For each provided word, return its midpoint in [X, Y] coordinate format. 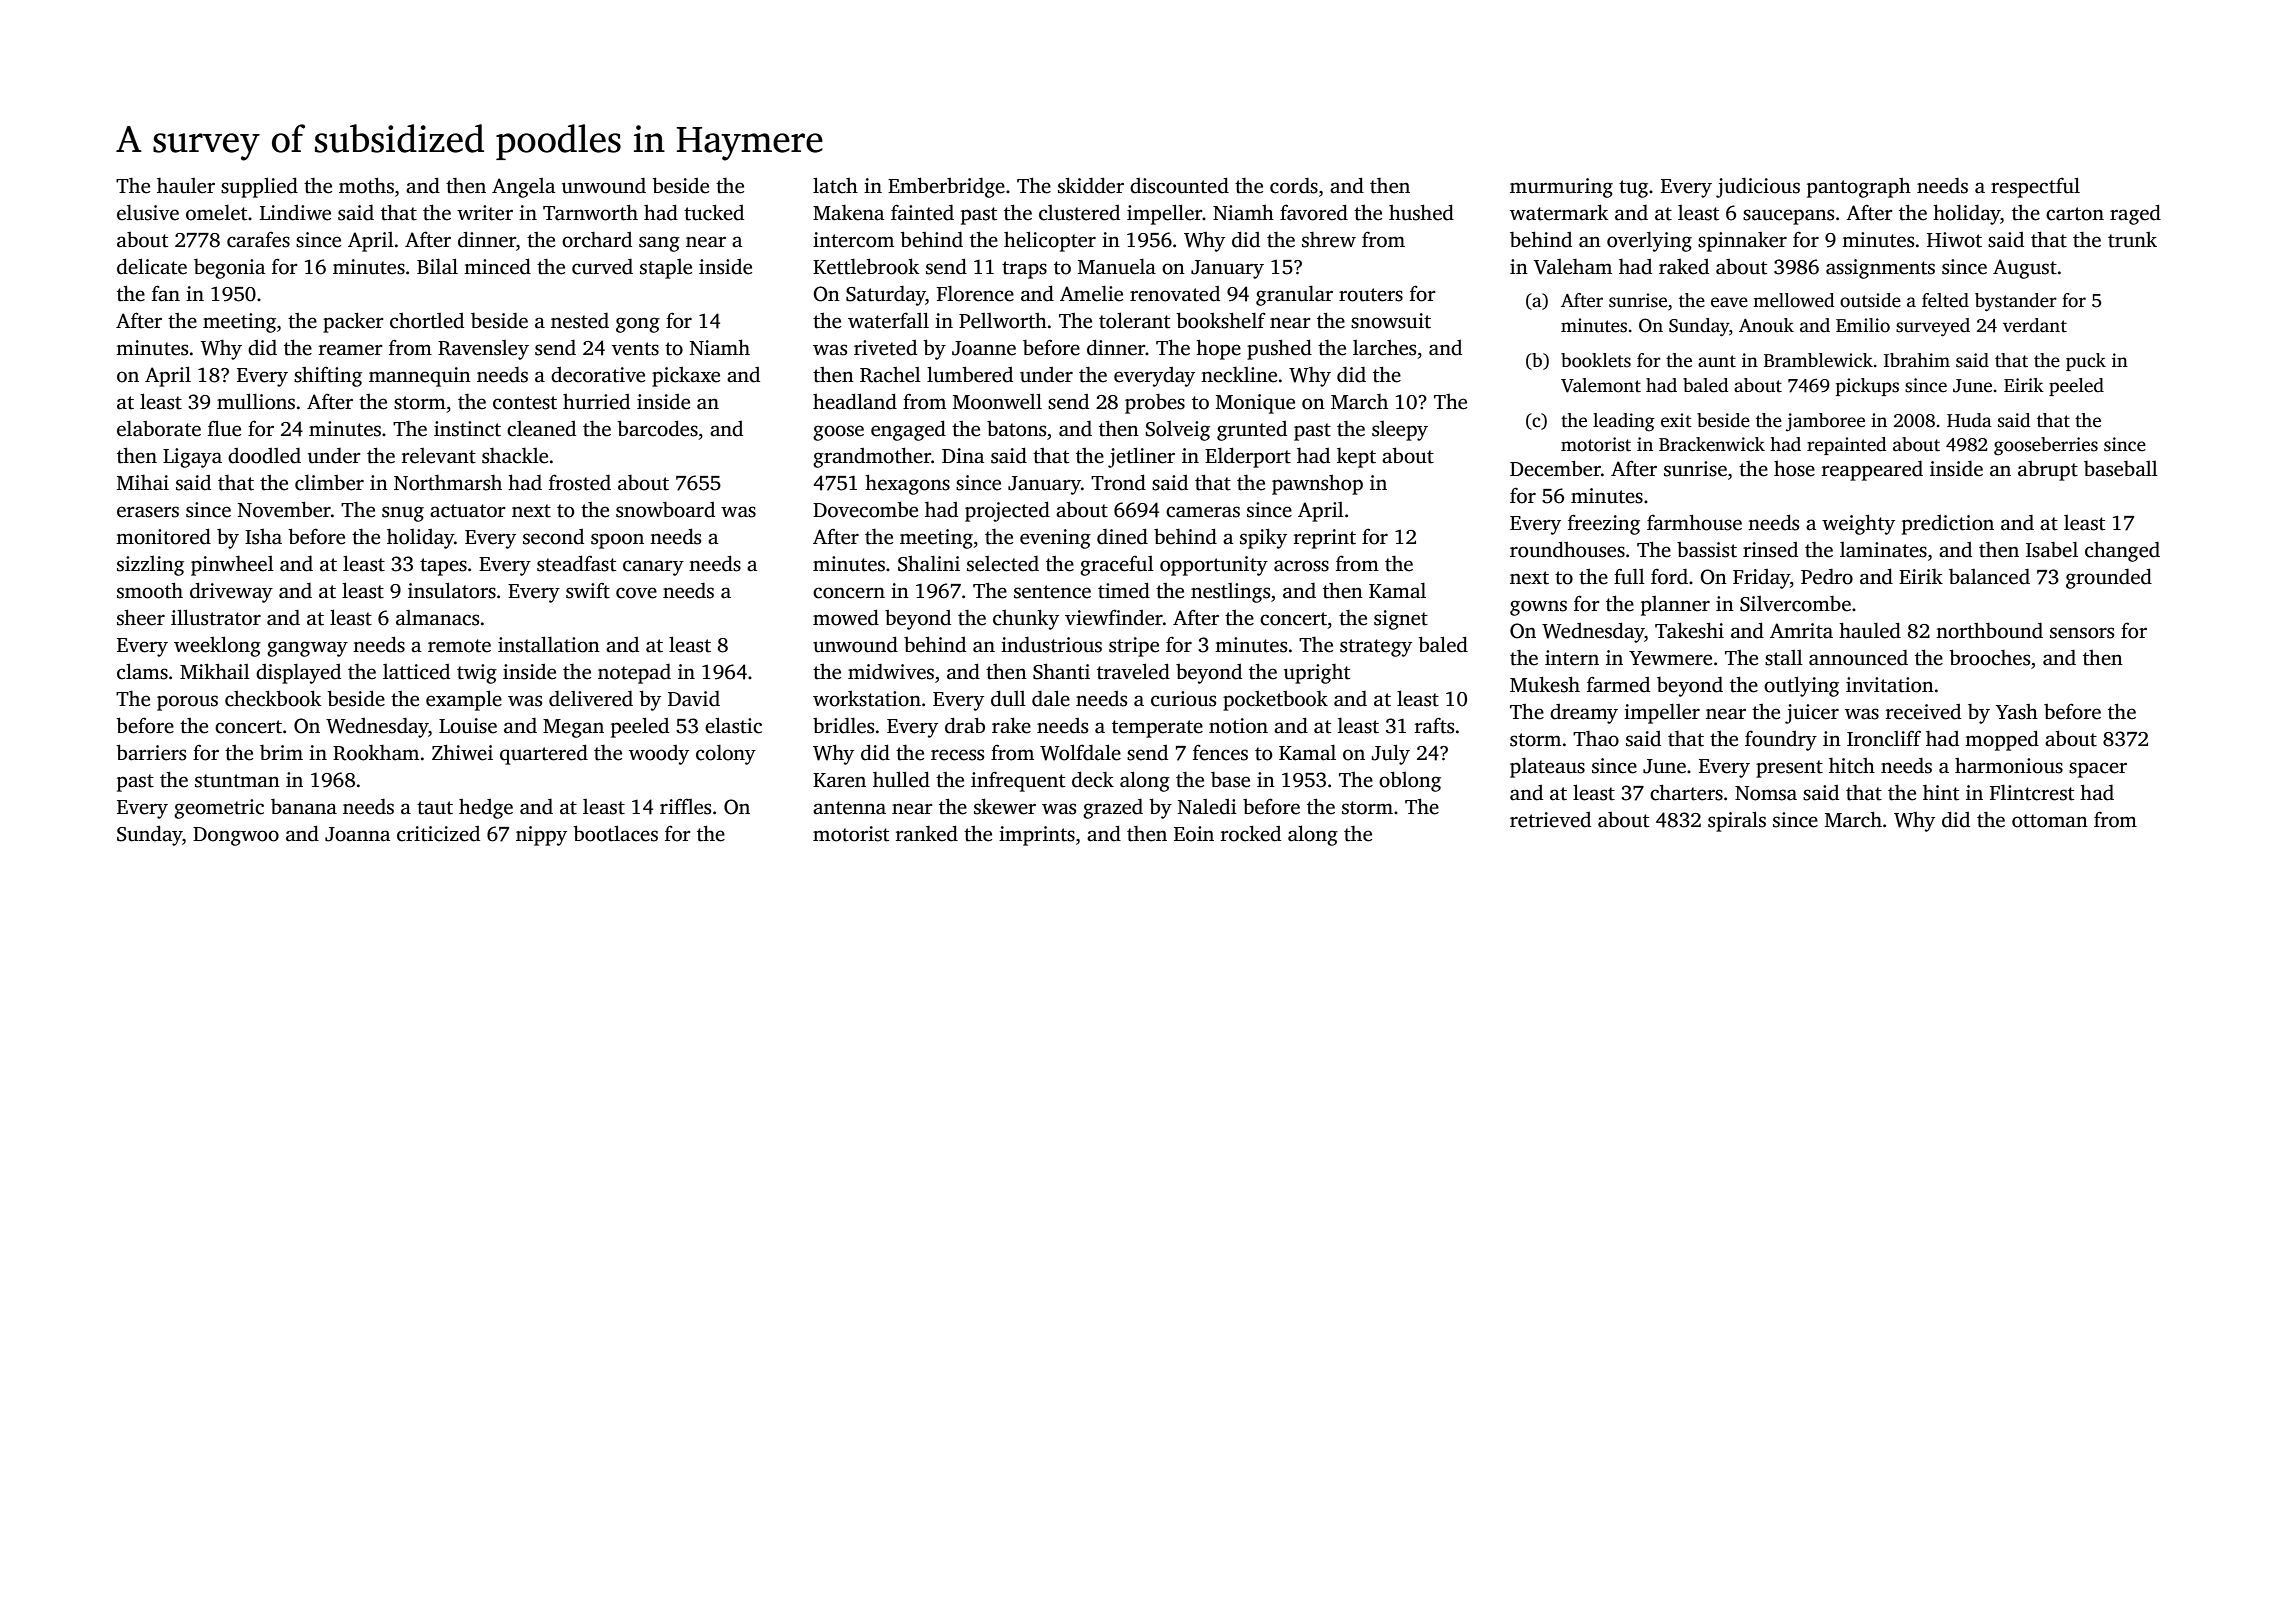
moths [366, 185]
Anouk [1766, 325]
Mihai [143, 482]
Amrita [1801, 631]
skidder [1091, 185]
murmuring [1561, 188]
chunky [1026, 619]
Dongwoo [236, 836]
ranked [927, 833]
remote [459, 646]
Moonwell [997, 401]
